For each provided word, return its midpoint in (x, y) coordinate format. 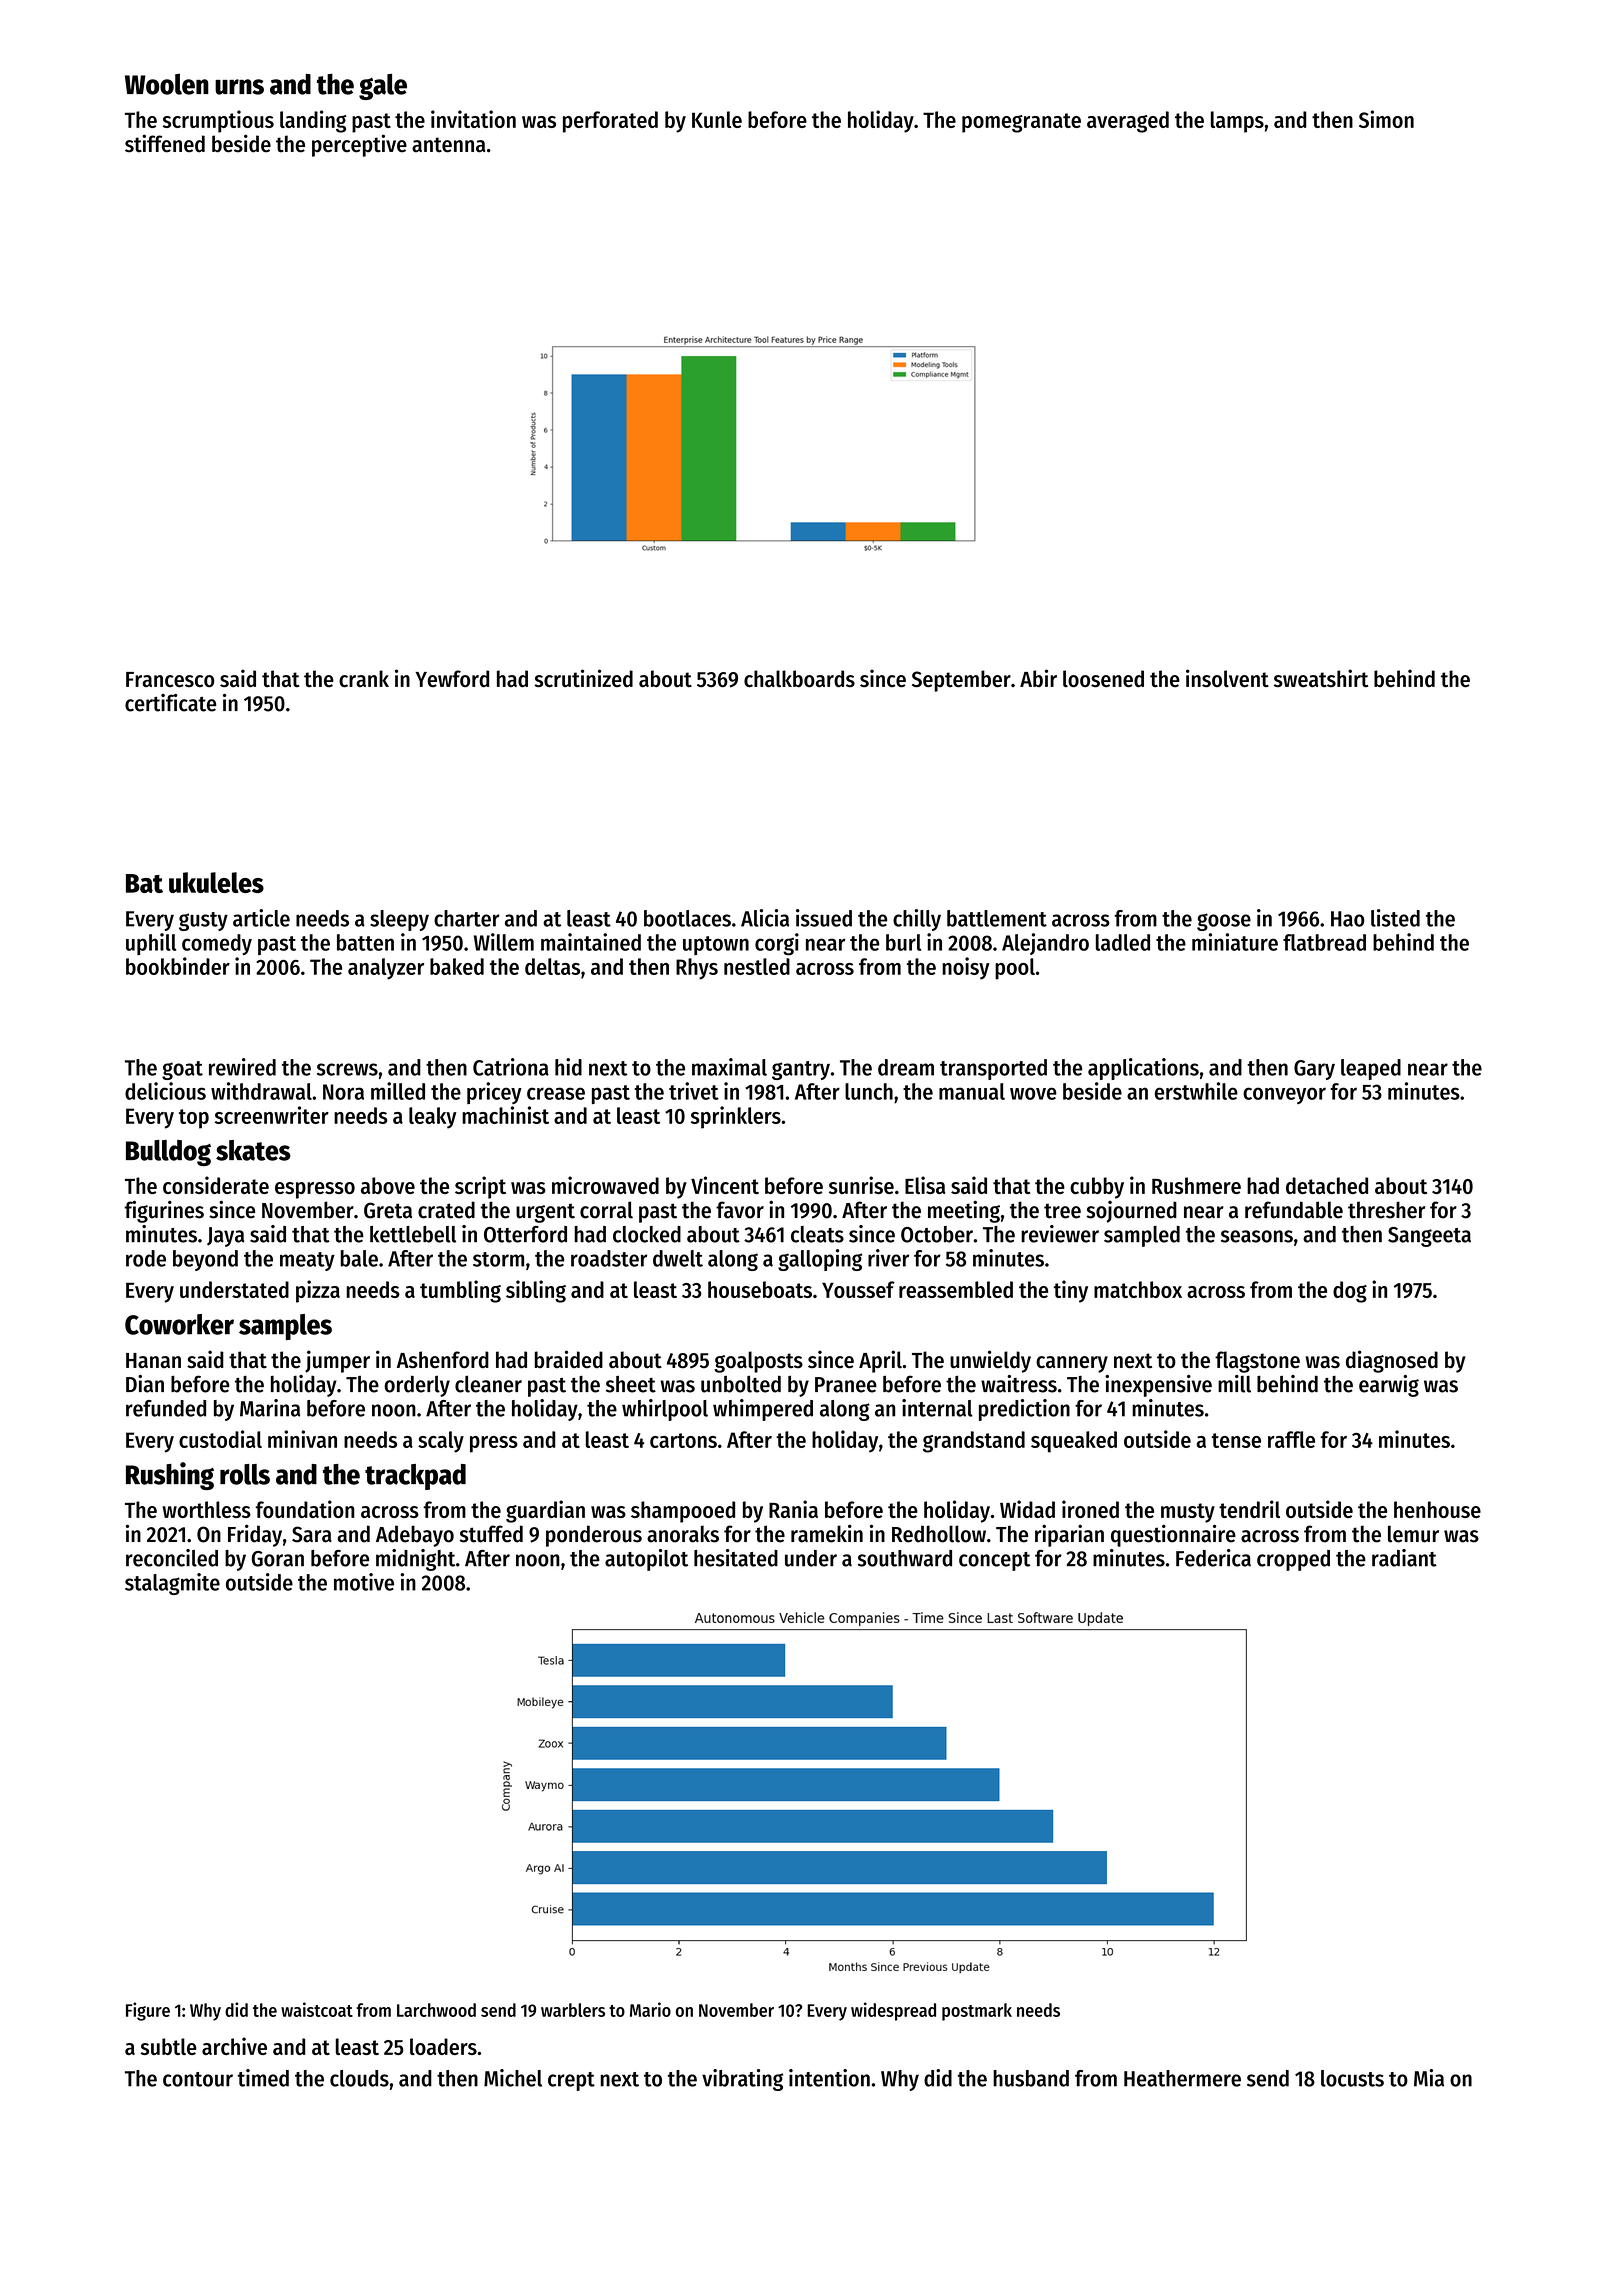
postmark (977, 2012)
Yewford (452, 679)
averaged (1128, 122)
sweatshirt (1321, 678)
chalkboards (799, 679)
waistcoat (317, 2009)
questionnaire (1173, 1535)
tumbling (460, 1291)
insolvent (1227, 678)
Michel (513, 2078)
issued (824, 918)
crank (364, 678)
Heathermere (1182, 2078)
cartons (683, 1440)
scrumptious (218, 121)
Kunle (717, 119)
